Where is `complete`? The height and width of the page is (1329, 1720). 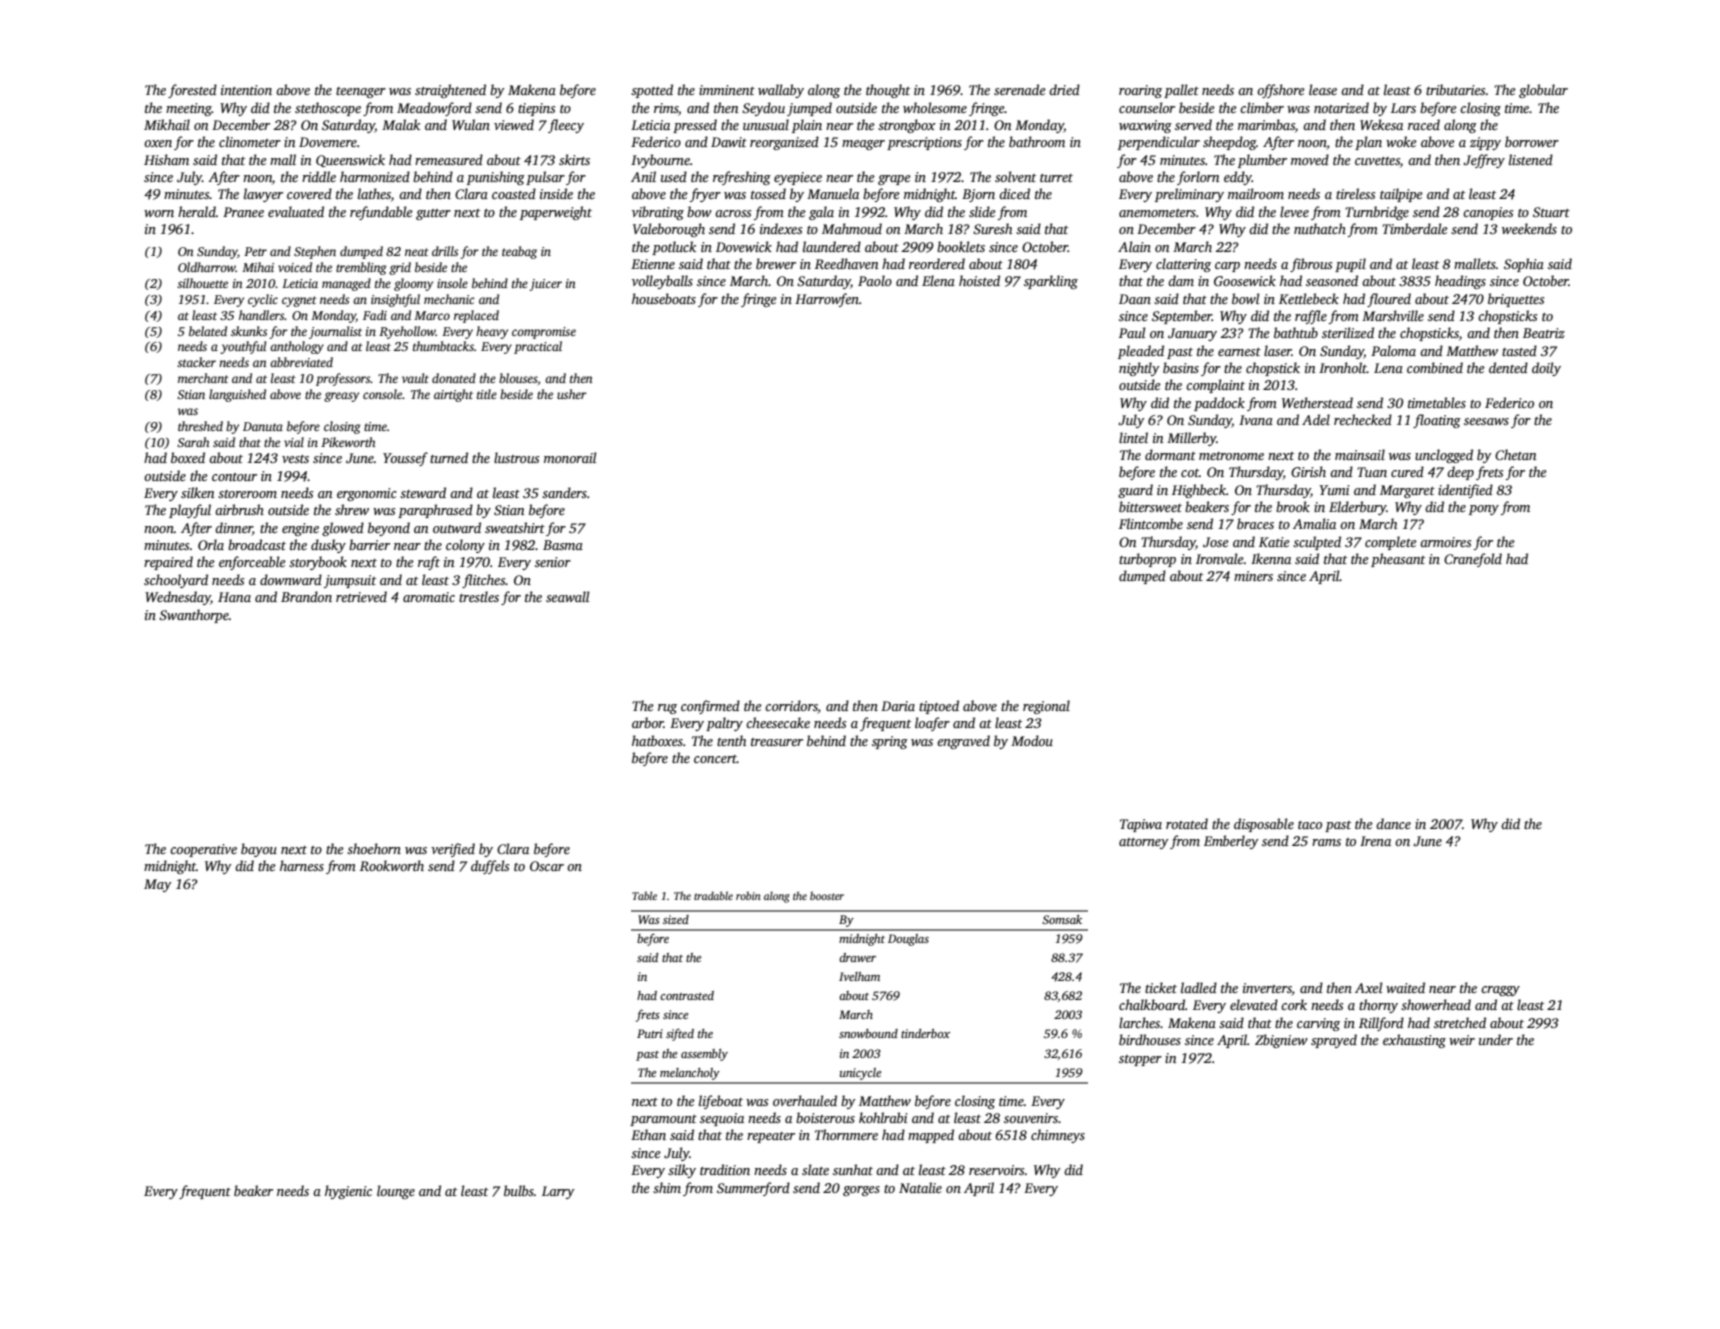
complete is located at coordinates (1391, 543).
